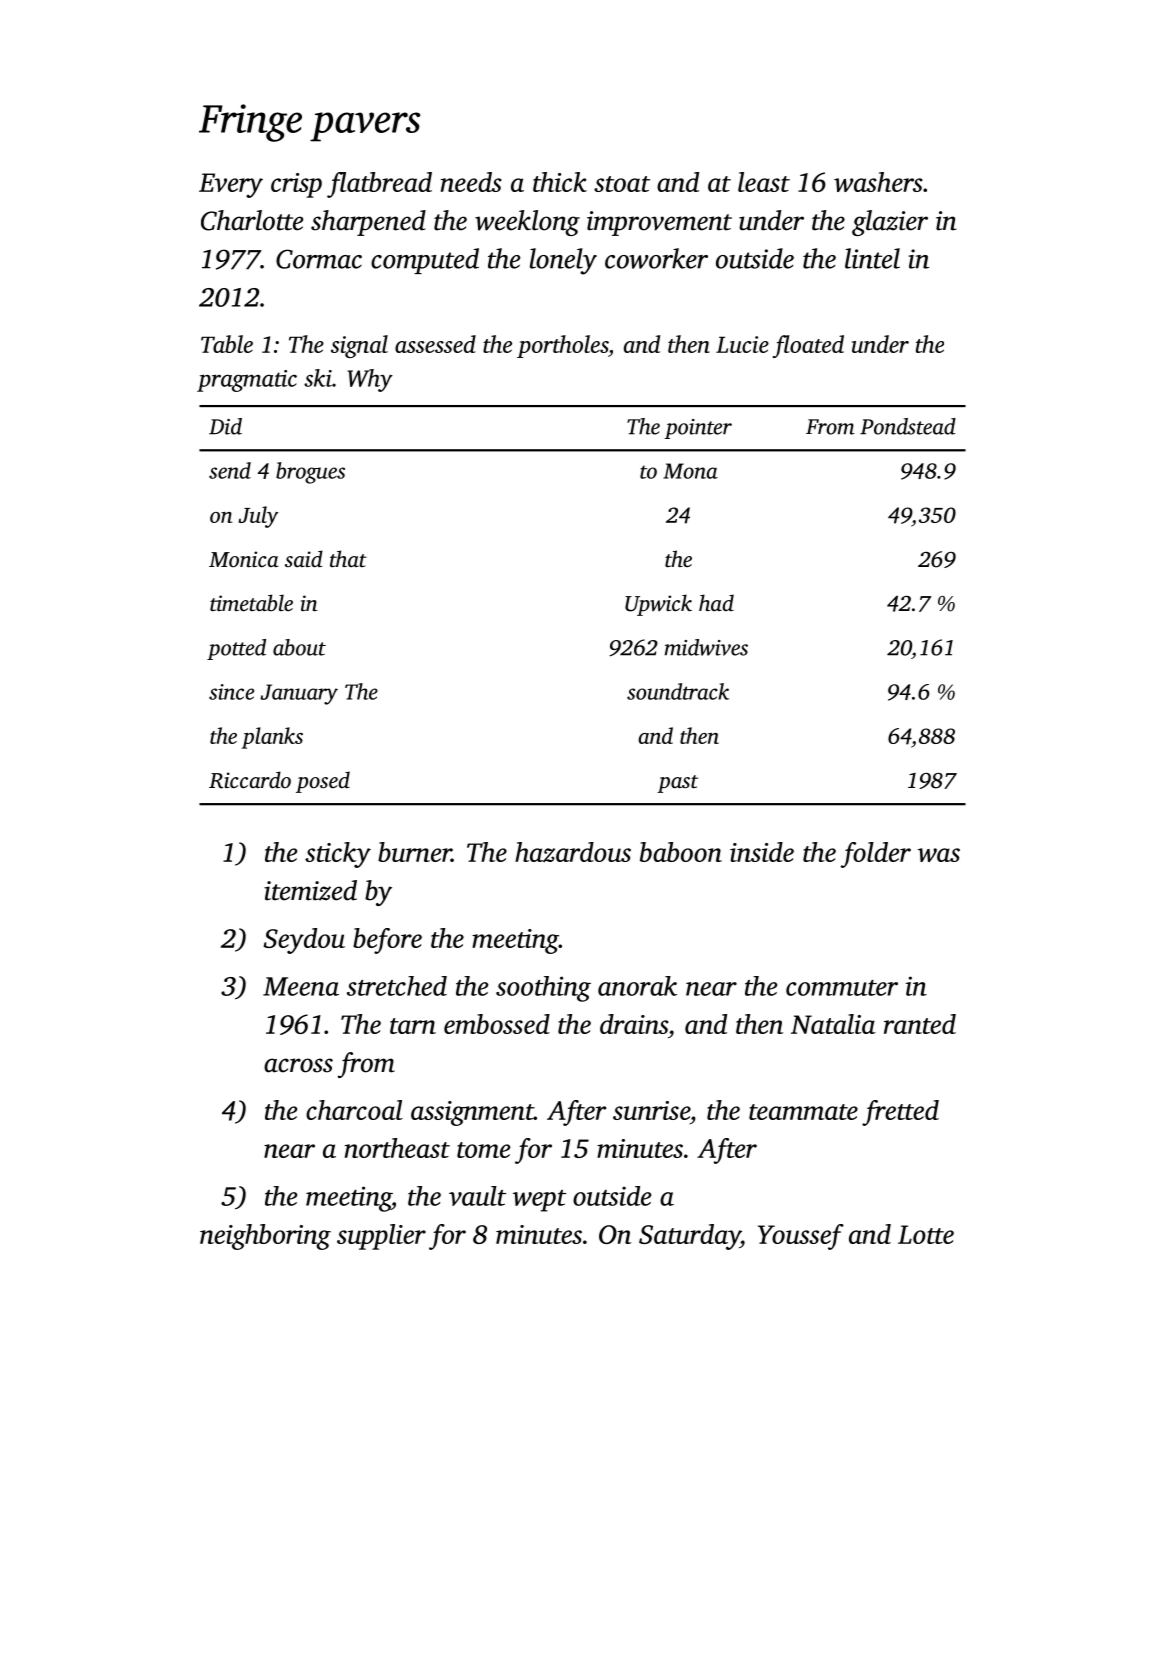 Image resolution: width=1165 pixels, height=1654 pixels. I want to click on baboon, so click(681, 852).
